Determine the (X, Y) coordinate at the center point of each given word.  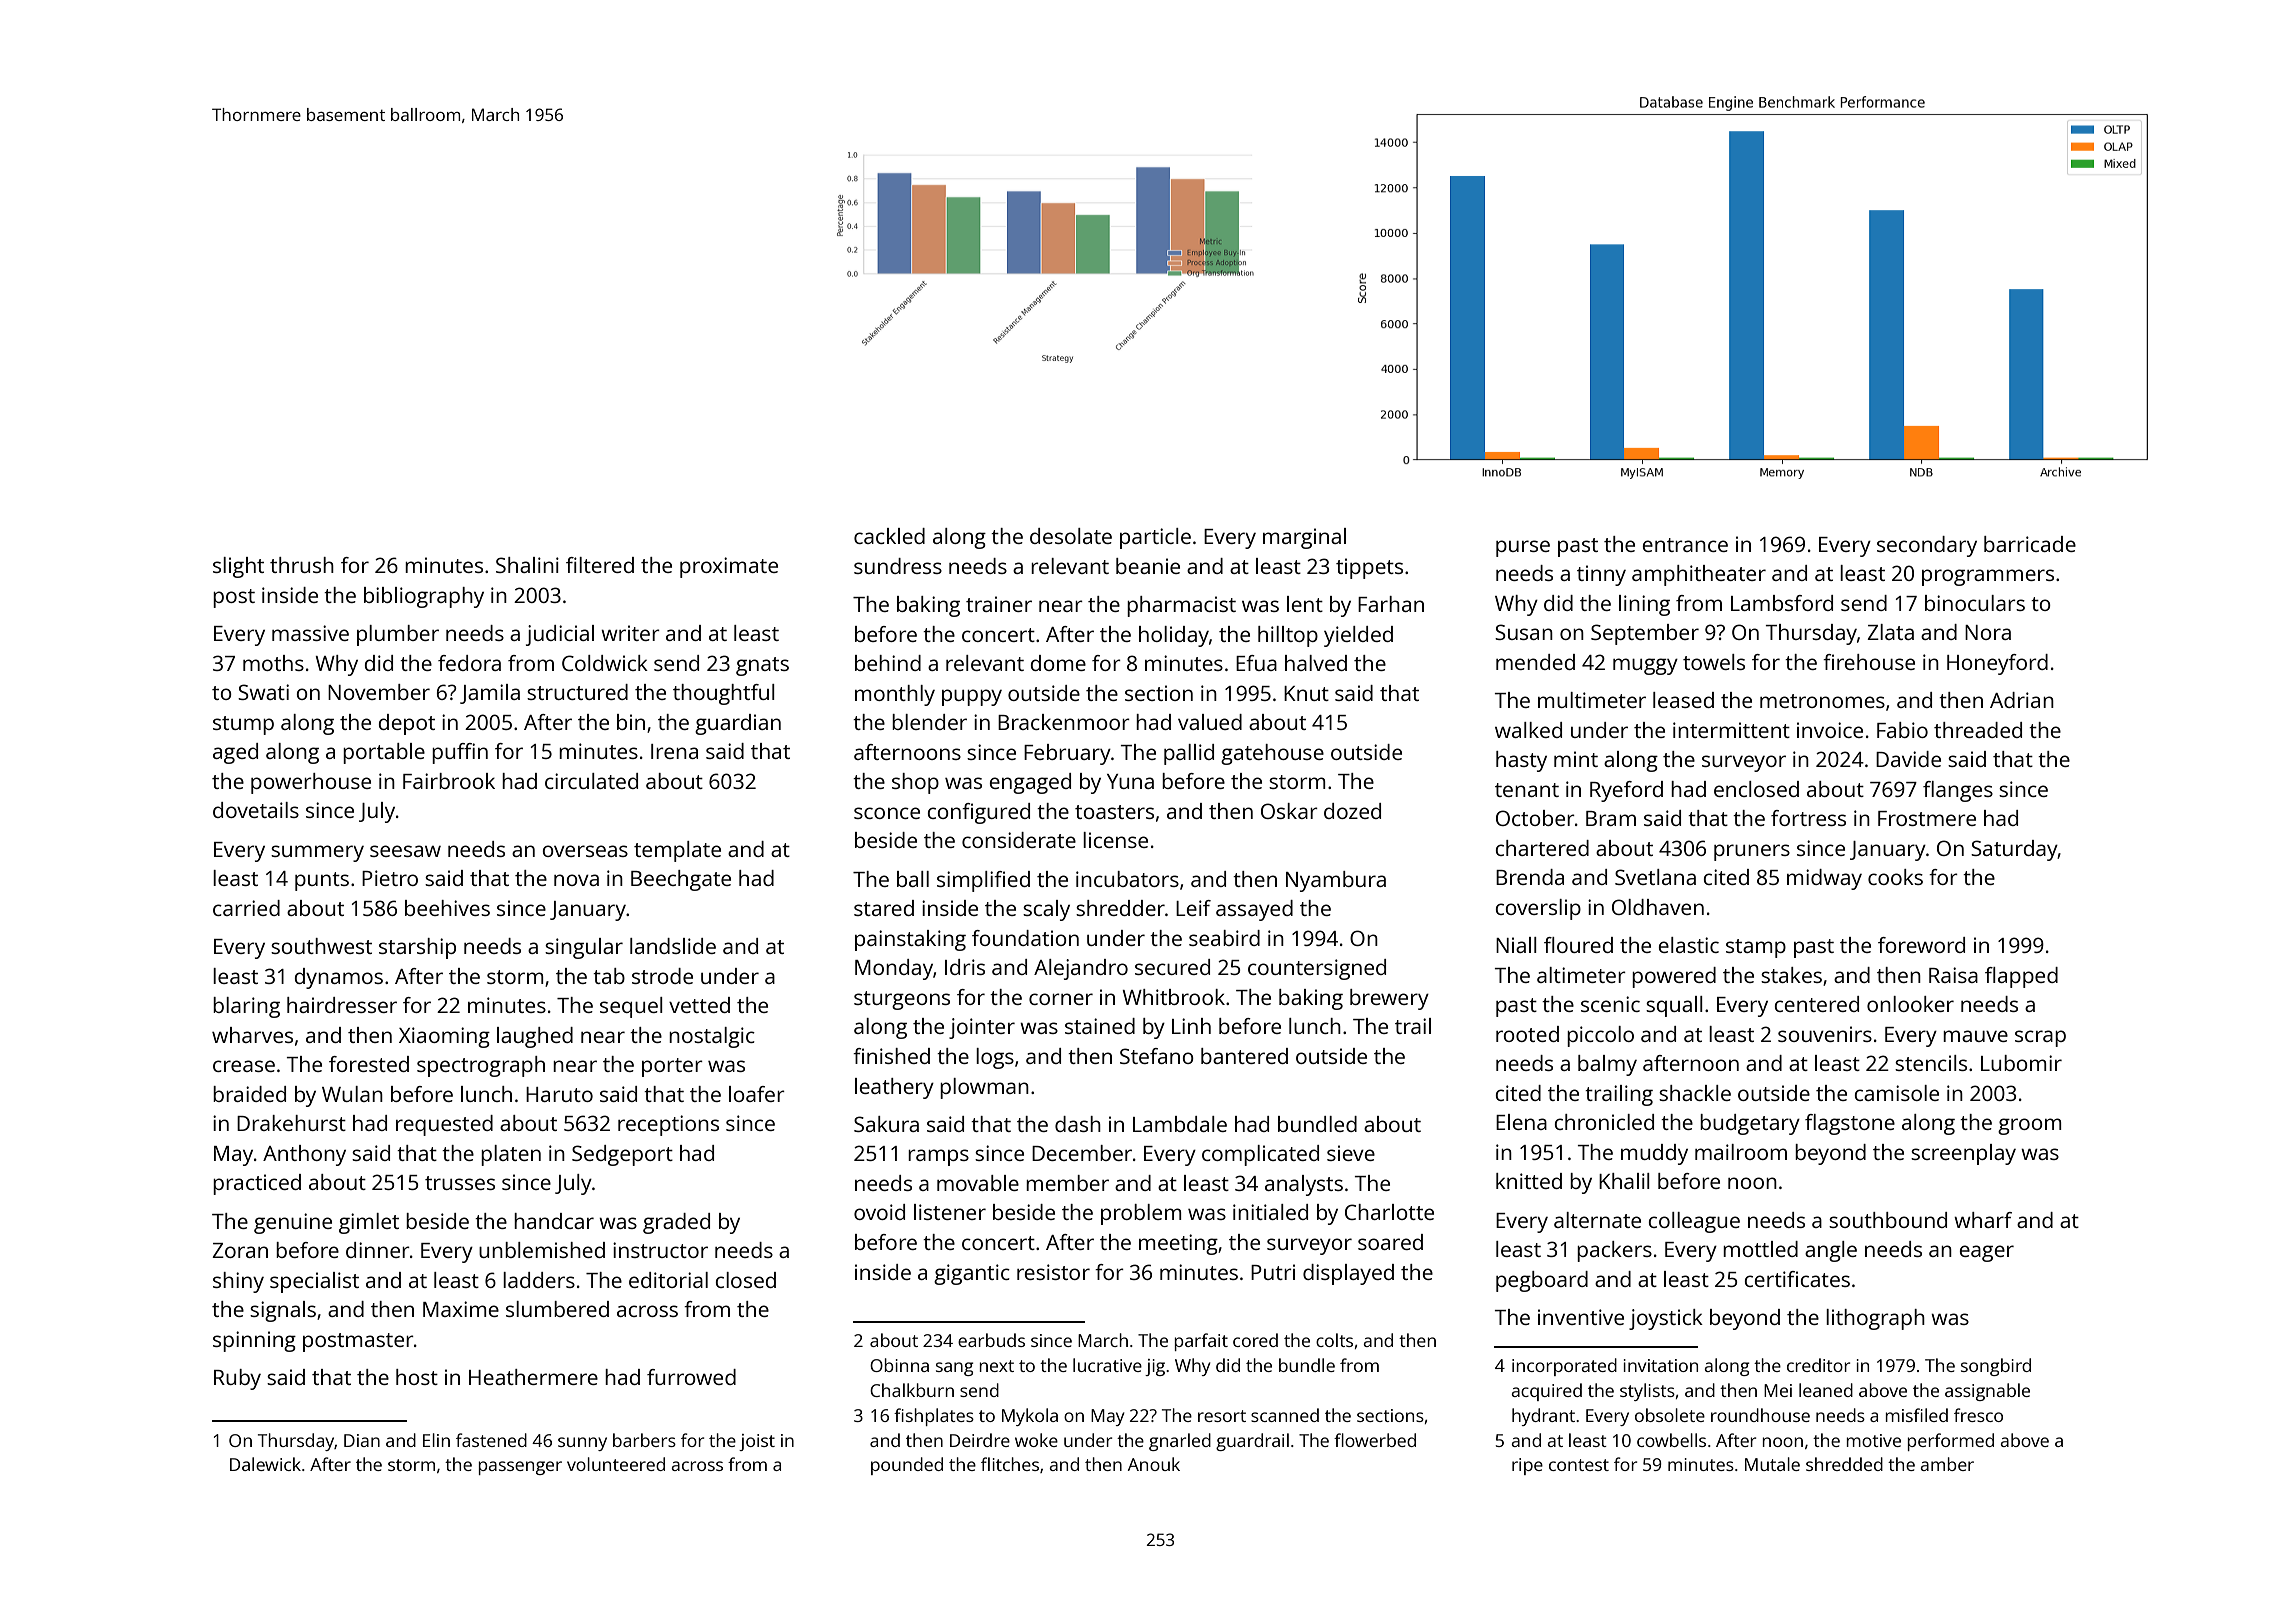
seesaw (405, 851)
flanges (1958, 791)
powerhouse (311, 783)
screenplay (1963, 1154)
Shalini (527, 565)
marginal (1304, 538)
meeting (1178, 1244)
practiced (257, 1184)
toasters (1114, 812)
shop (915, 783)
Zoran (240, 1250)
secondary (1927, 546)
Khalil (1624, 1181)
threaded (1978, 730)
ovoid (879, 1212)
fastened (491, 1440)
